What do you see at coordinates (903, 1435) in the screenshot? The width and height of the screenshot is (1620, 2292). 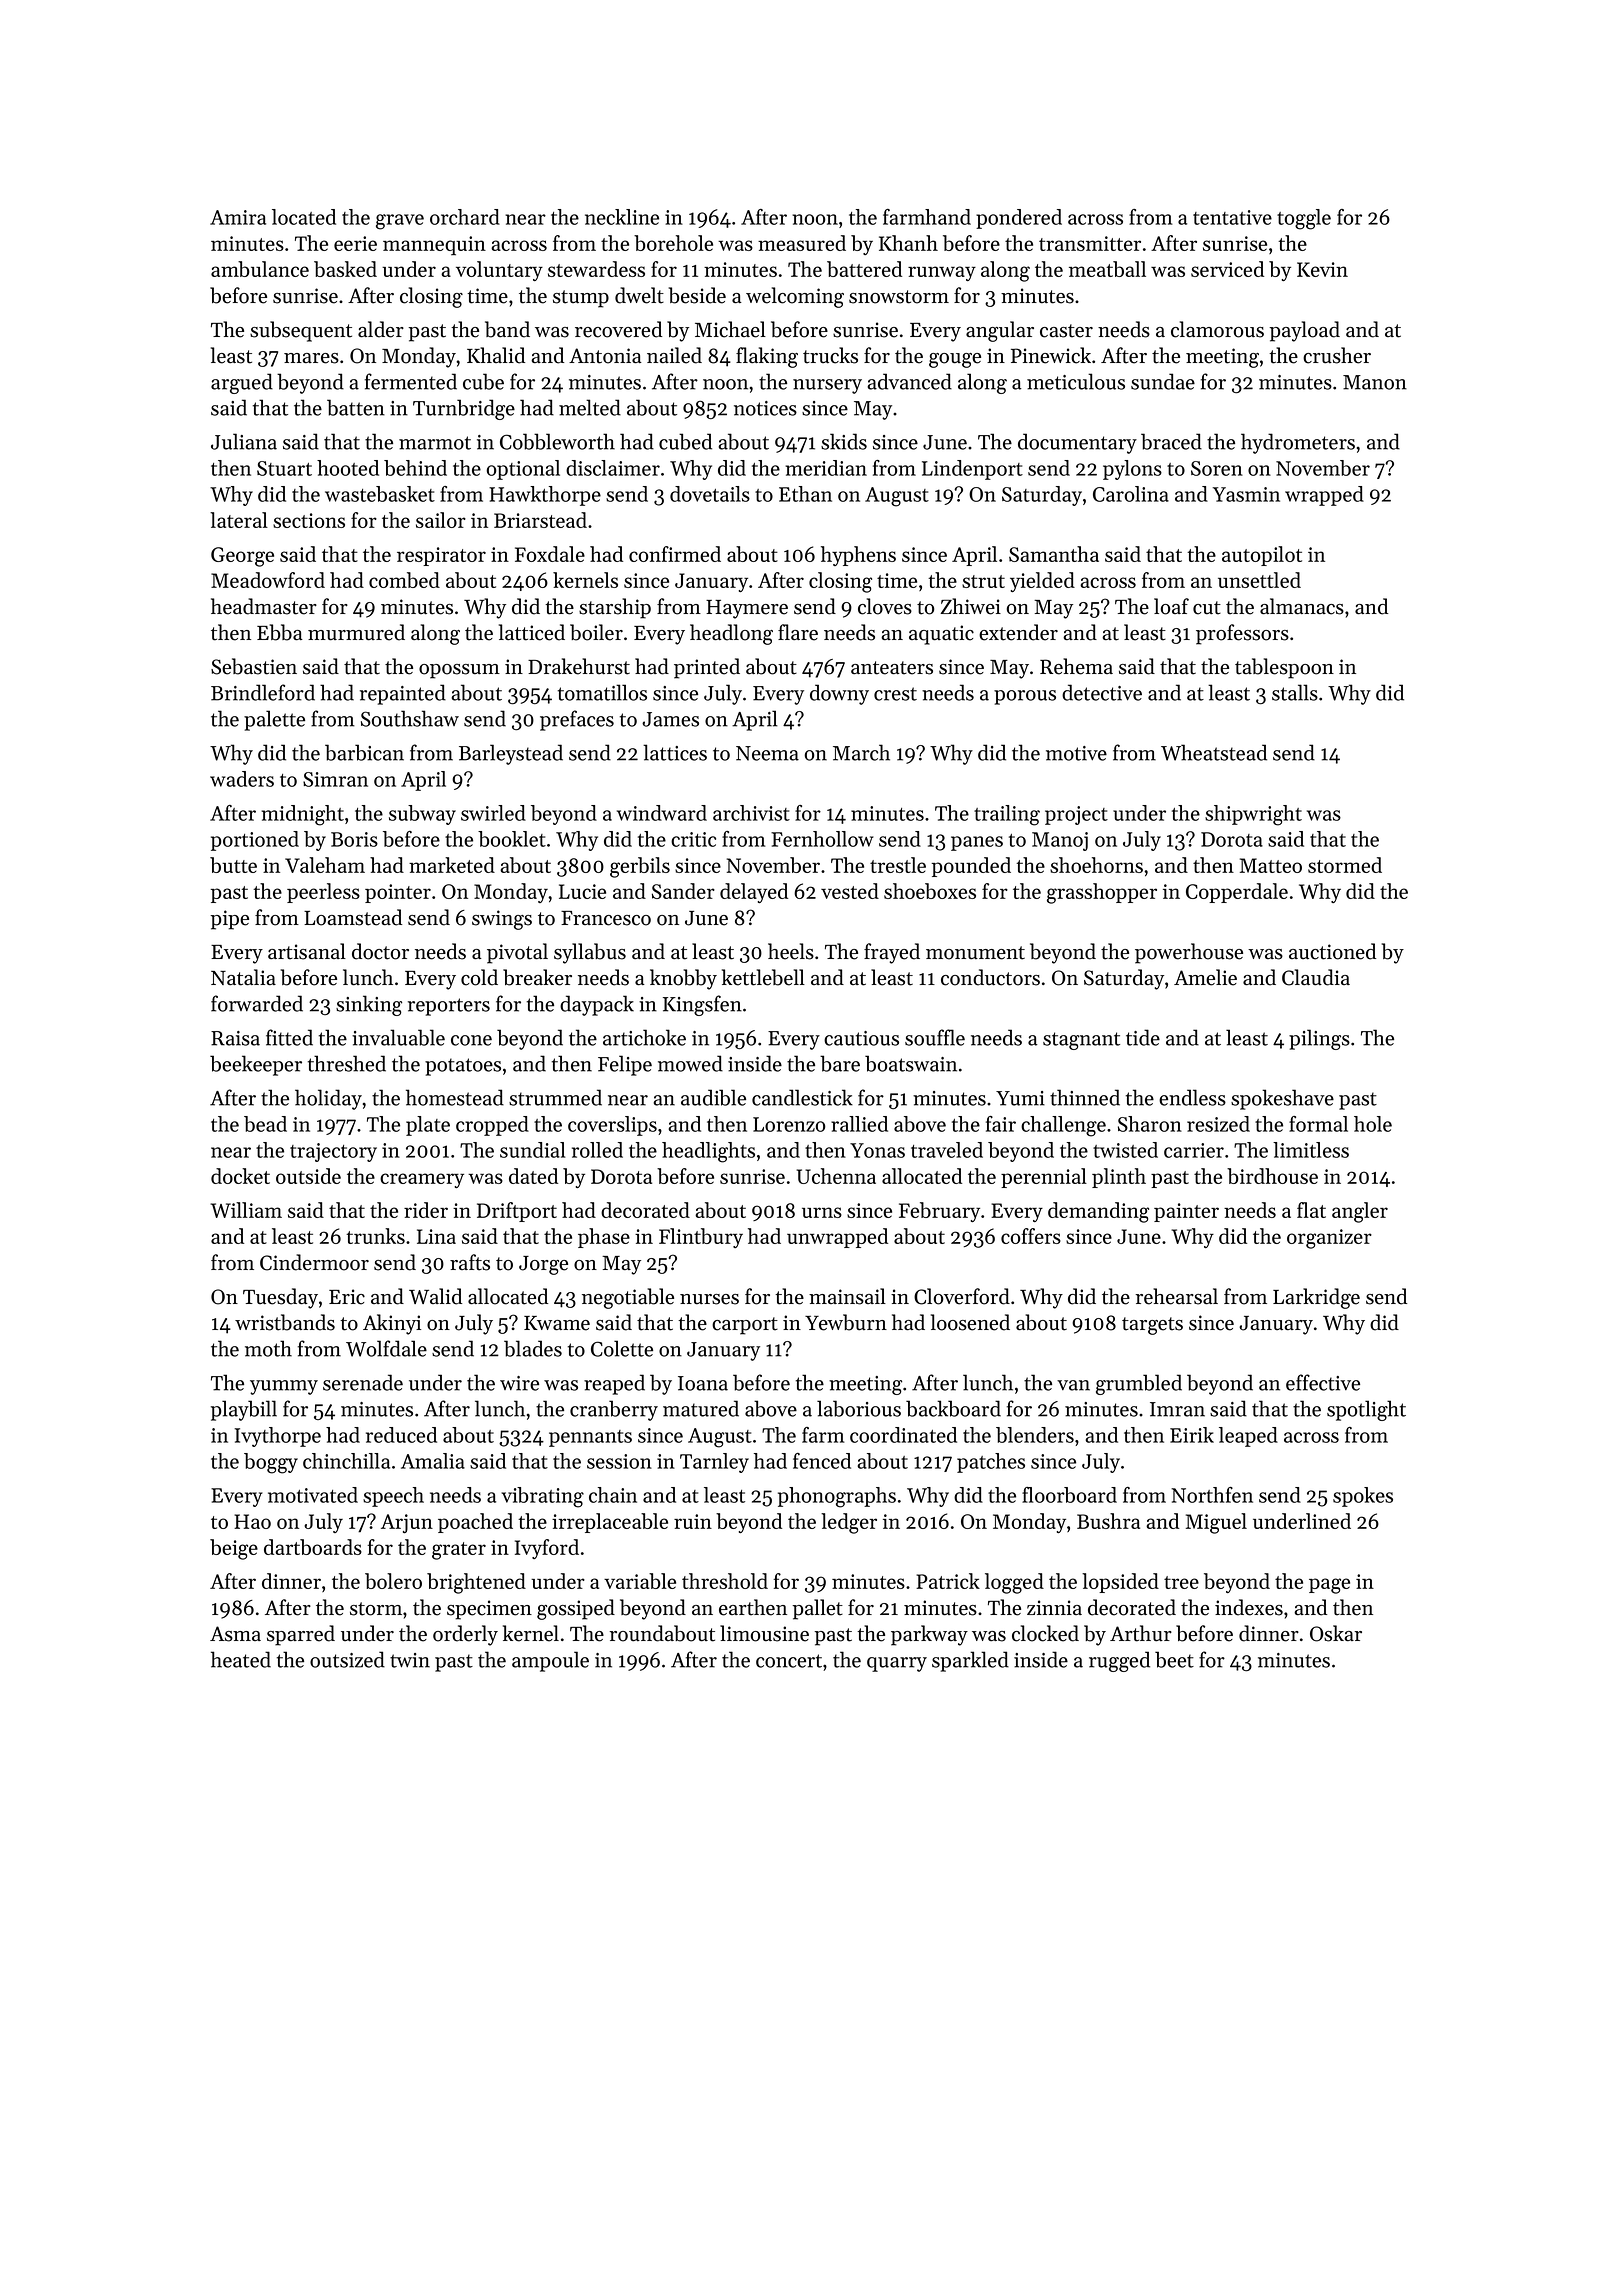 I see `coordinated` at bounding box center [903, 1435].
